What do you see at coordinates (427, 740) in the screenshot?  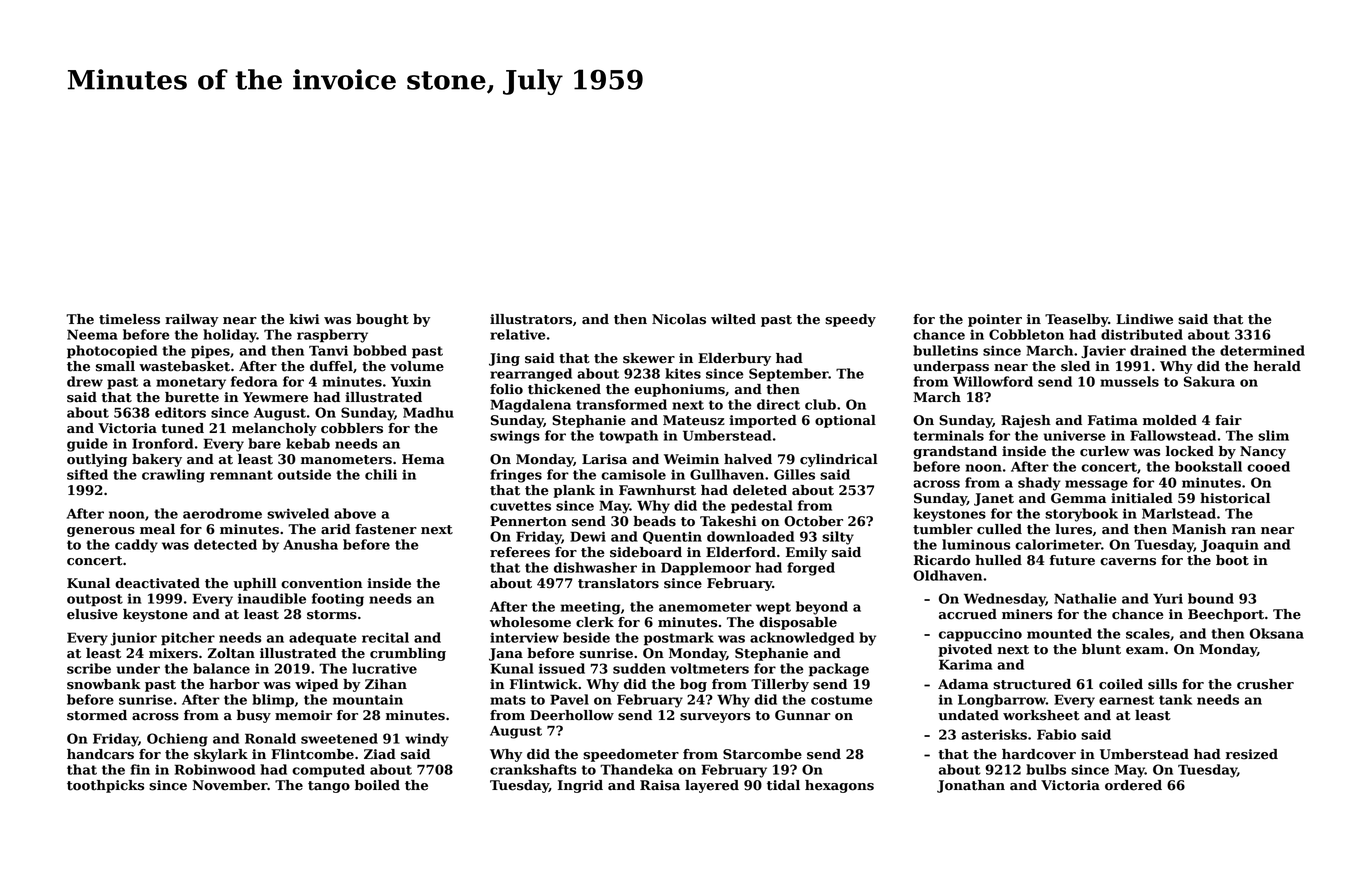 I see `windy` at bounding box center [427, 740].
